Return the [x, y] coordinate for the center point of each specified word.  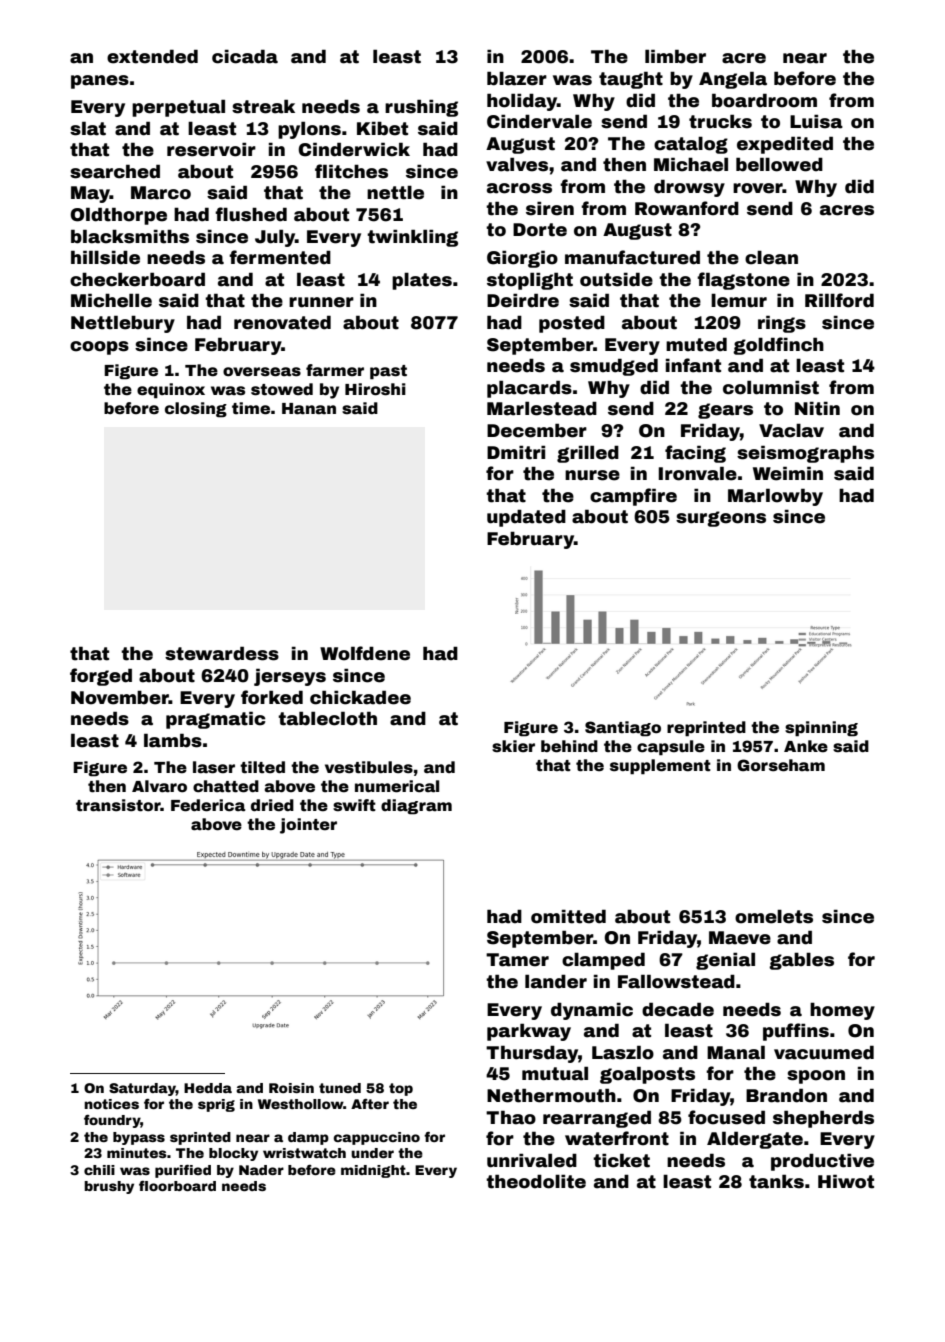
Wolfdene [365, 653]
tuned [340, 1088]
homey [842, 1011]
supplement [660, 767]
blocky [233, 1154]
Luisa [816, 121]
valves [517, 164]
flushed [251, 214]
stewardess [222, 653]
